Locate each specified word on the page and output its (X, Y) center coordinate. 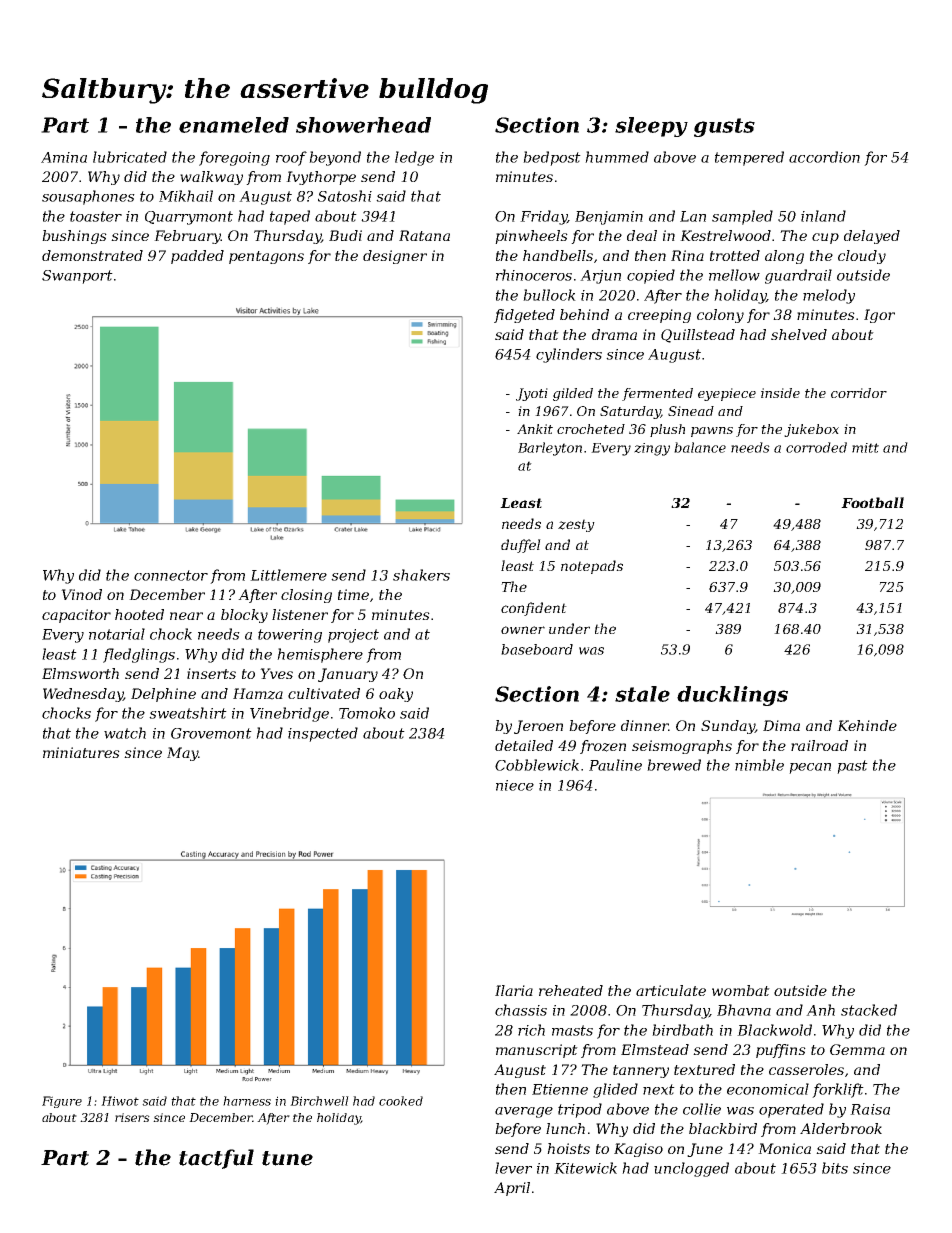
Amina (64, 157)
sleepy (651, 127)
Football (872, 502)
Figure (62, 1102)
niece (515, 785)
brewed (674, 765)
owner (523, 630)
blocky (244, 616)
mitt (865, 448)
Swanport (77, 277)
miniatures (81, 752)
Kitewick (585, 1168)
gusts (724, 127)
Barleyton (550, 449)
